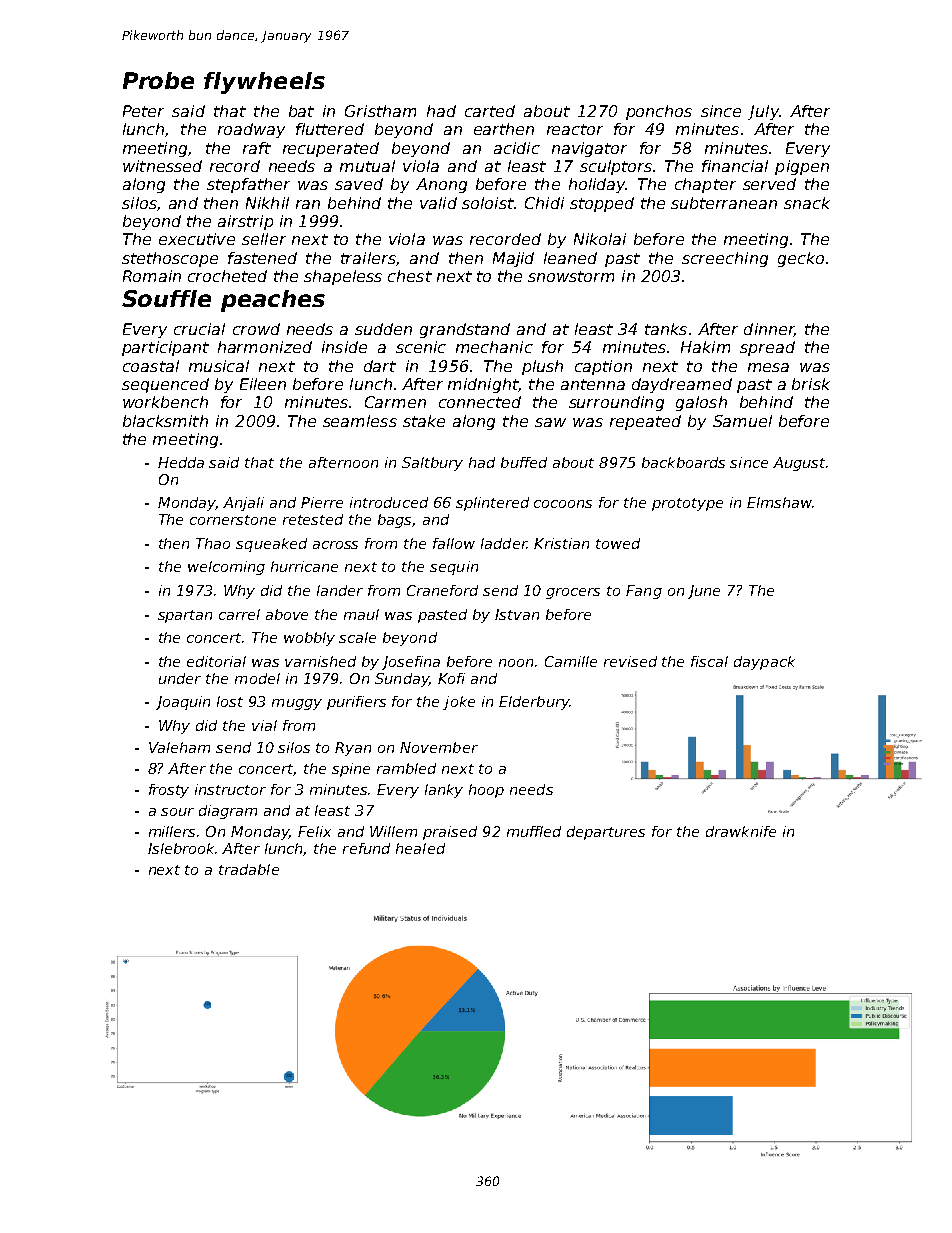 The width and height of the screenshot is (952, 1233). Describe the element at coordinates (659, 112) in the screenshot. I see `ponchos` at that location.
